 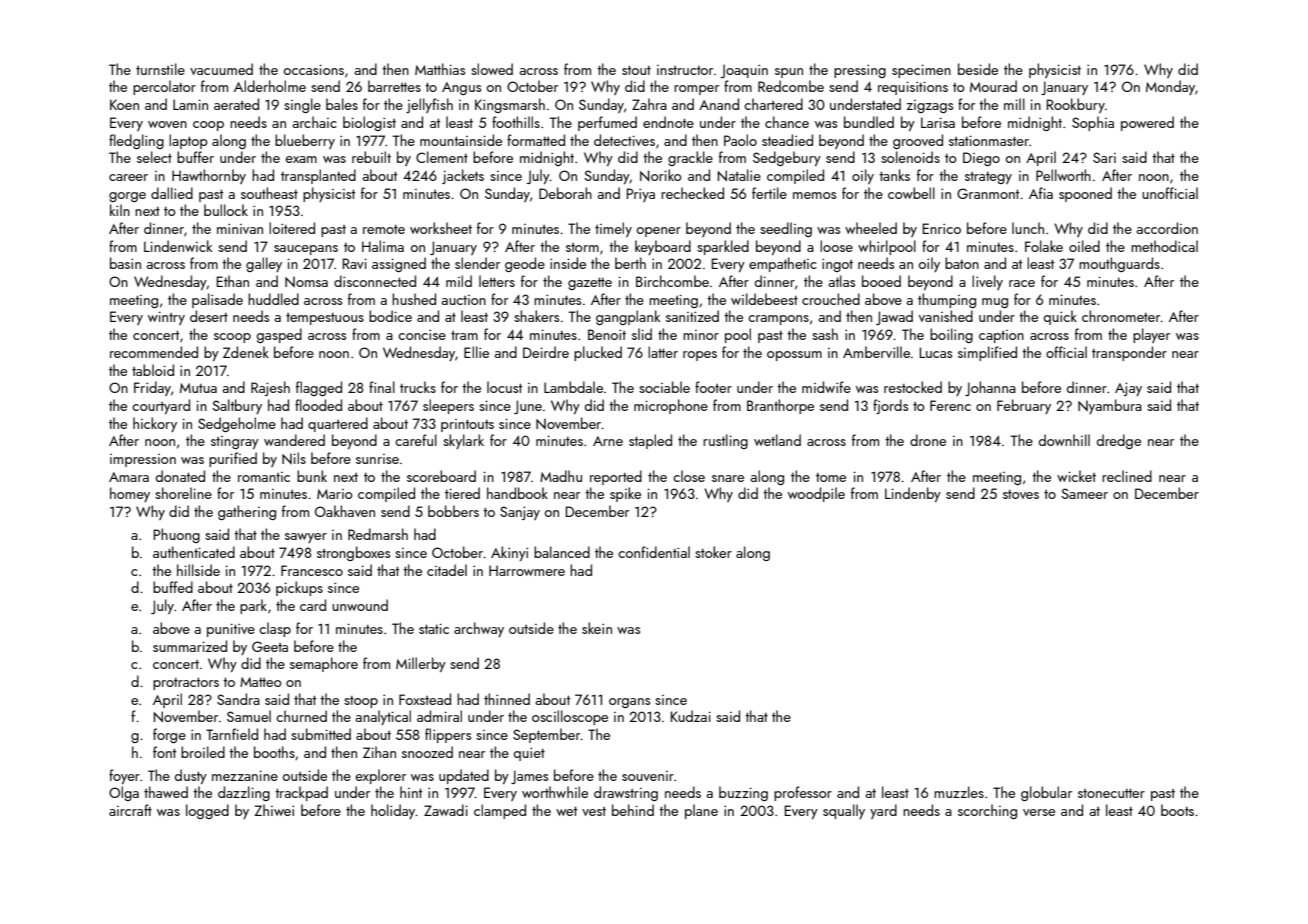 What do you see at coordinates (136, 141) in the screenshot?
I see `fledgling` at bounding box center [136, 141].
